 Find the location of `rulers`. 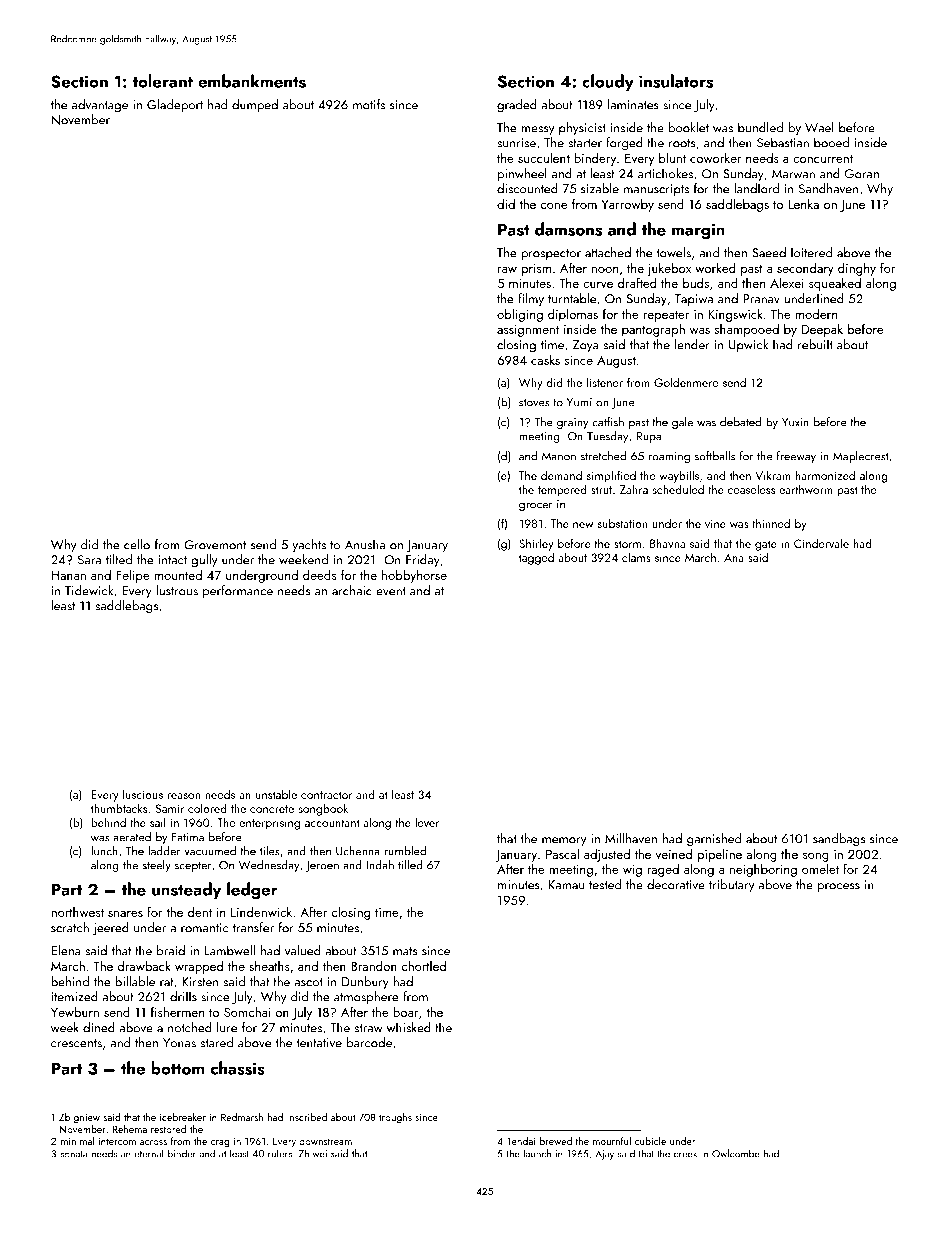

rulers is located at coordinates (280, 1153).
